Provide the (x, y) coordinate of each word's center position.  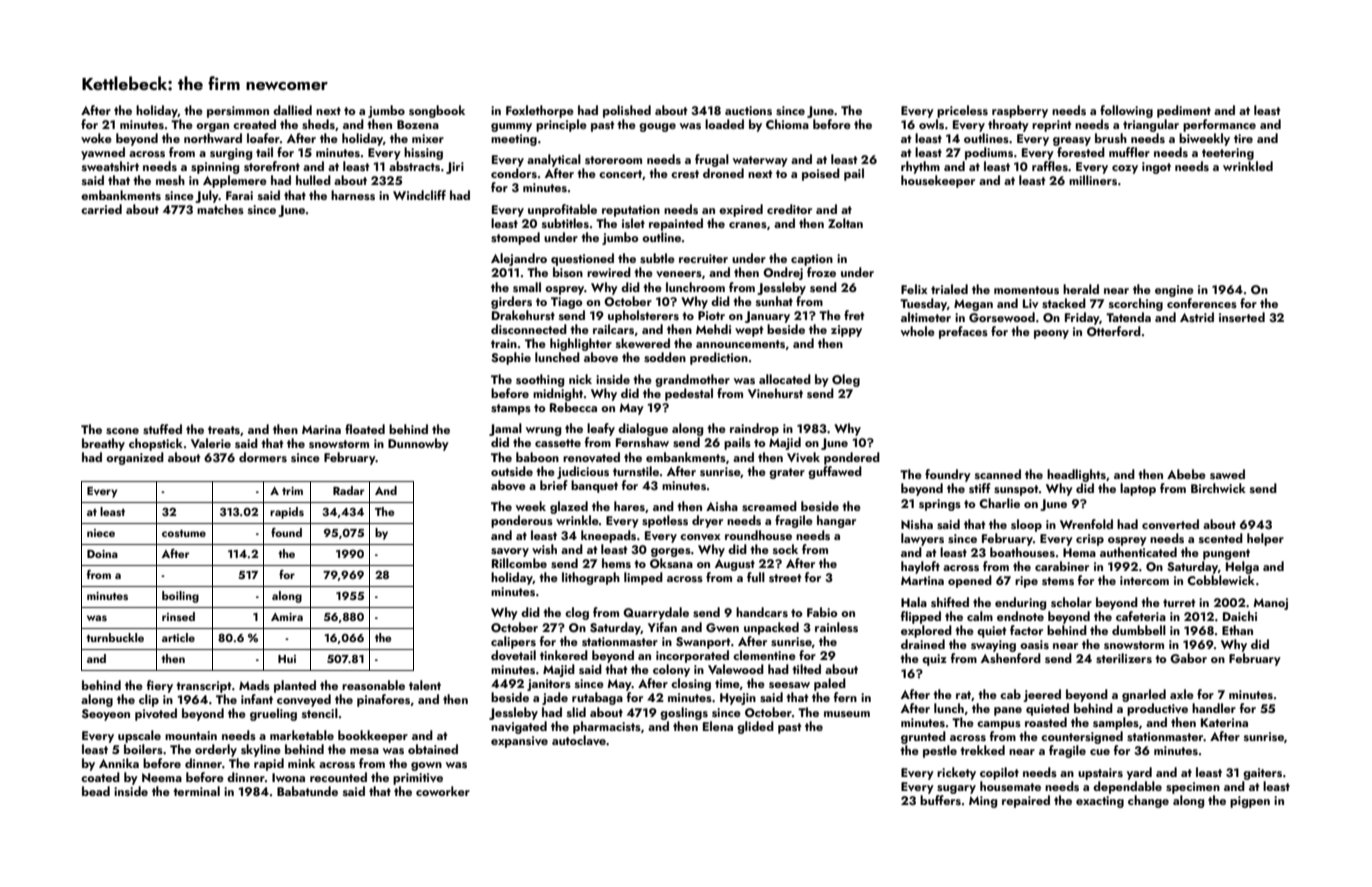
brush (1111, 138)
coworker (443, 791)
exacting (1100, 802)
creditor (789, 209)
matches (220, 209)
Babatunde (307, 791)
